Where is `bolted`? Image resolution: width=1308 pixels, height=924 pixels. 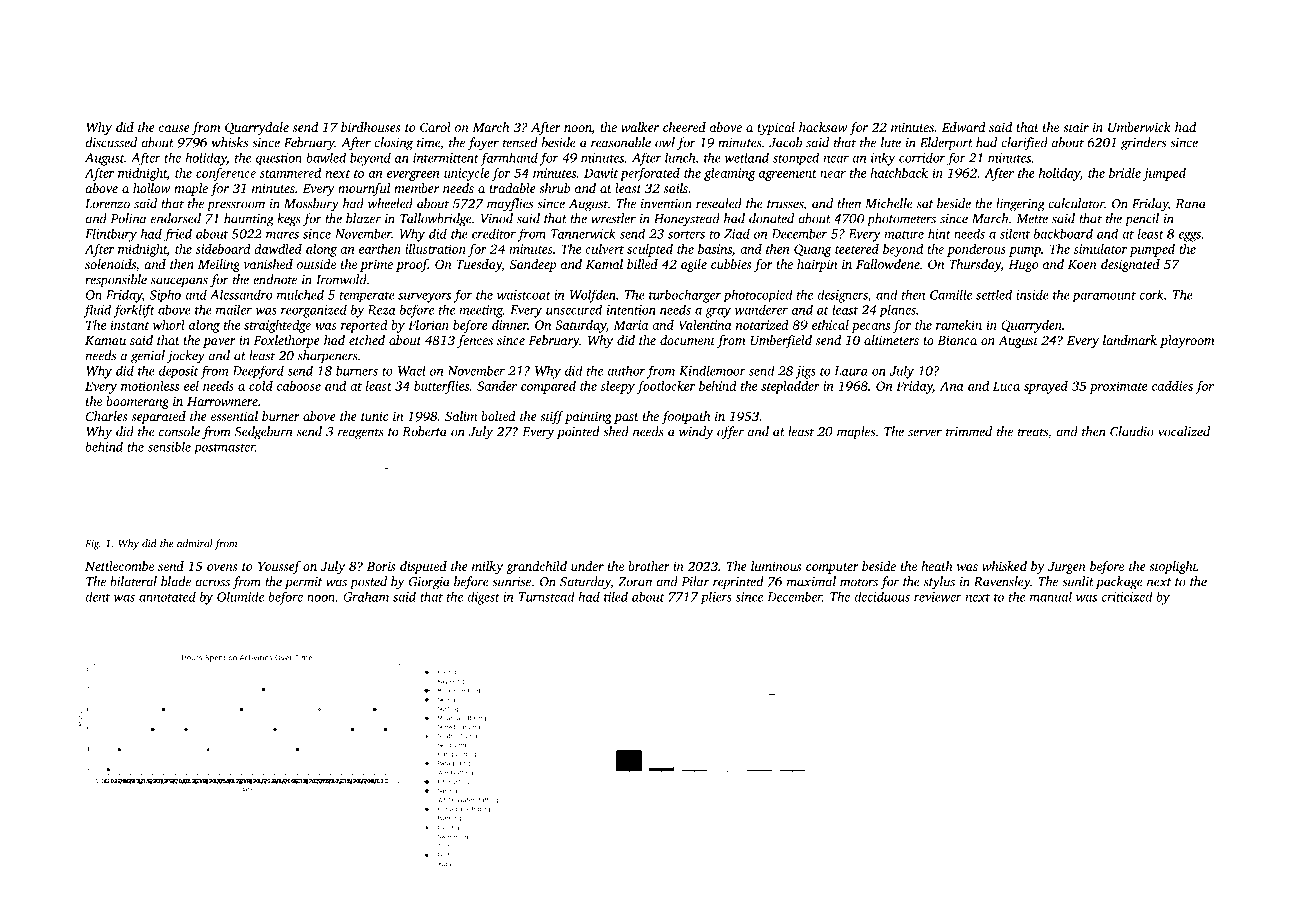
bolted is located at coordinates (498, 416).
